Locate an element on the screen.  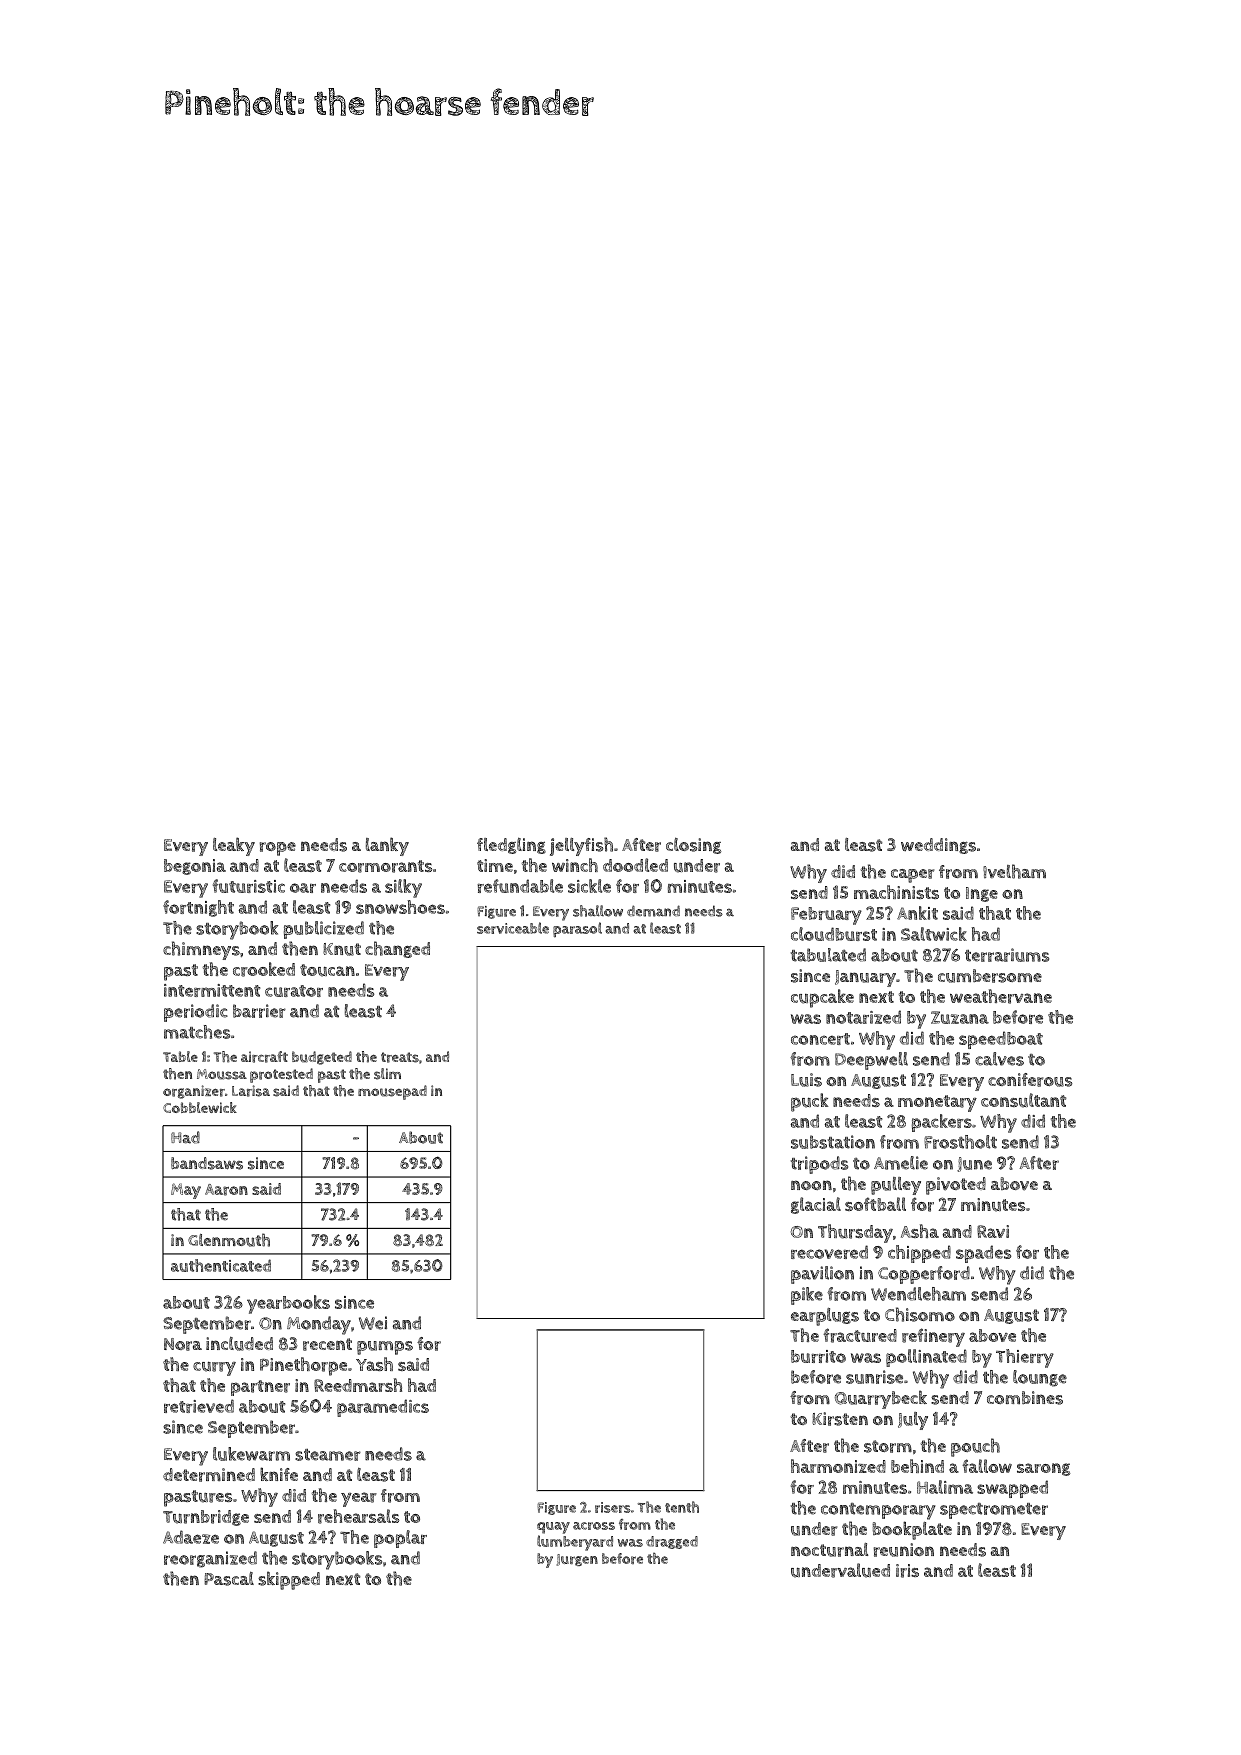
dragged is located at coordinates (672, 1542).
